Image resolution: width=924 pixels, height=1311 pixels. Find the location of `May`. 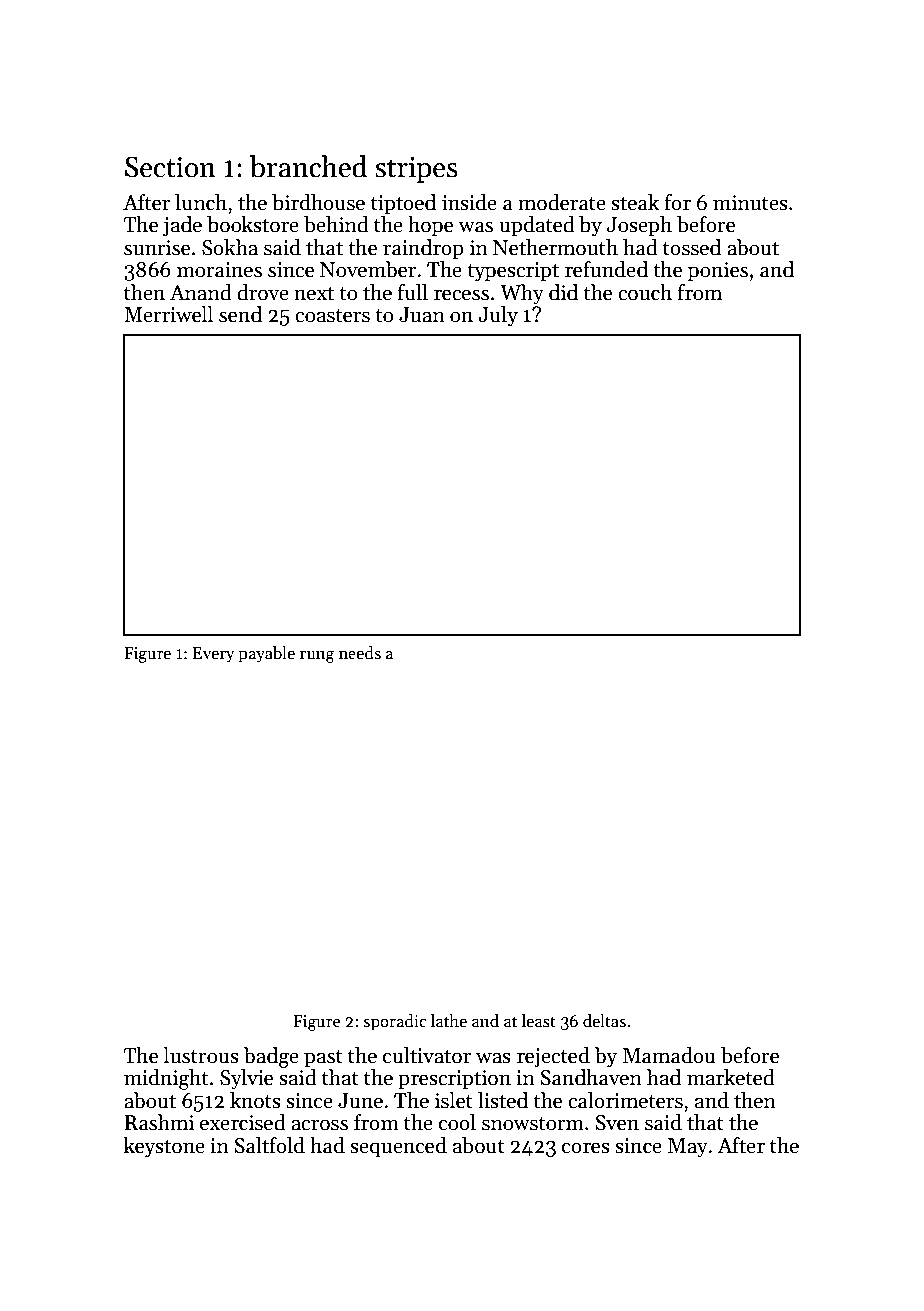

May is located at coordinates (688, 1148).
